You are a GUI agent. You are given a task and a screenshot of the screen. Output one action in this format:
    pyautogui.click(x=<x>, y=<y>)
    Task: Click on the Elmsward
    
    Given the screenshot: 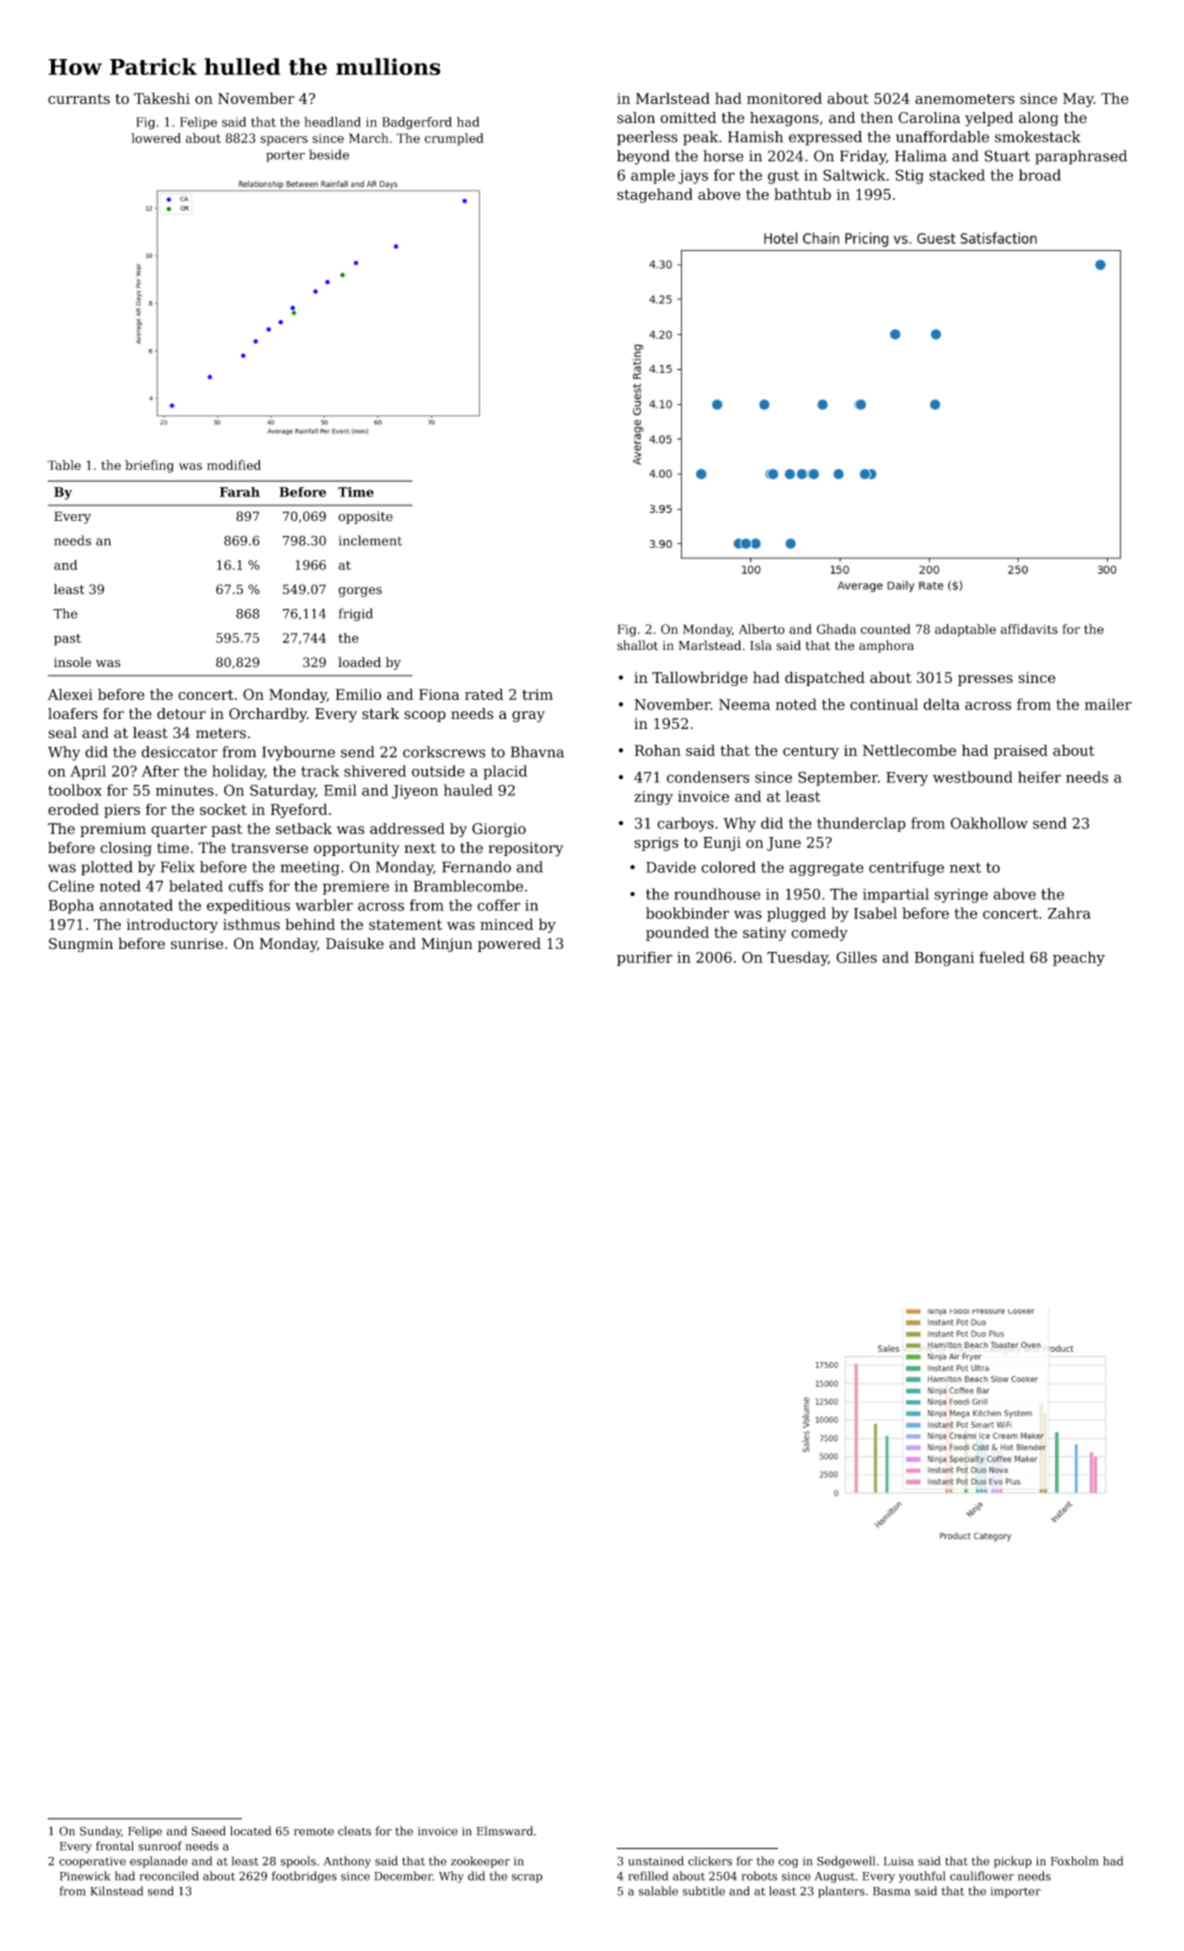 What is the action you would take?
    pyautogui.click(x=504, y=1831)
